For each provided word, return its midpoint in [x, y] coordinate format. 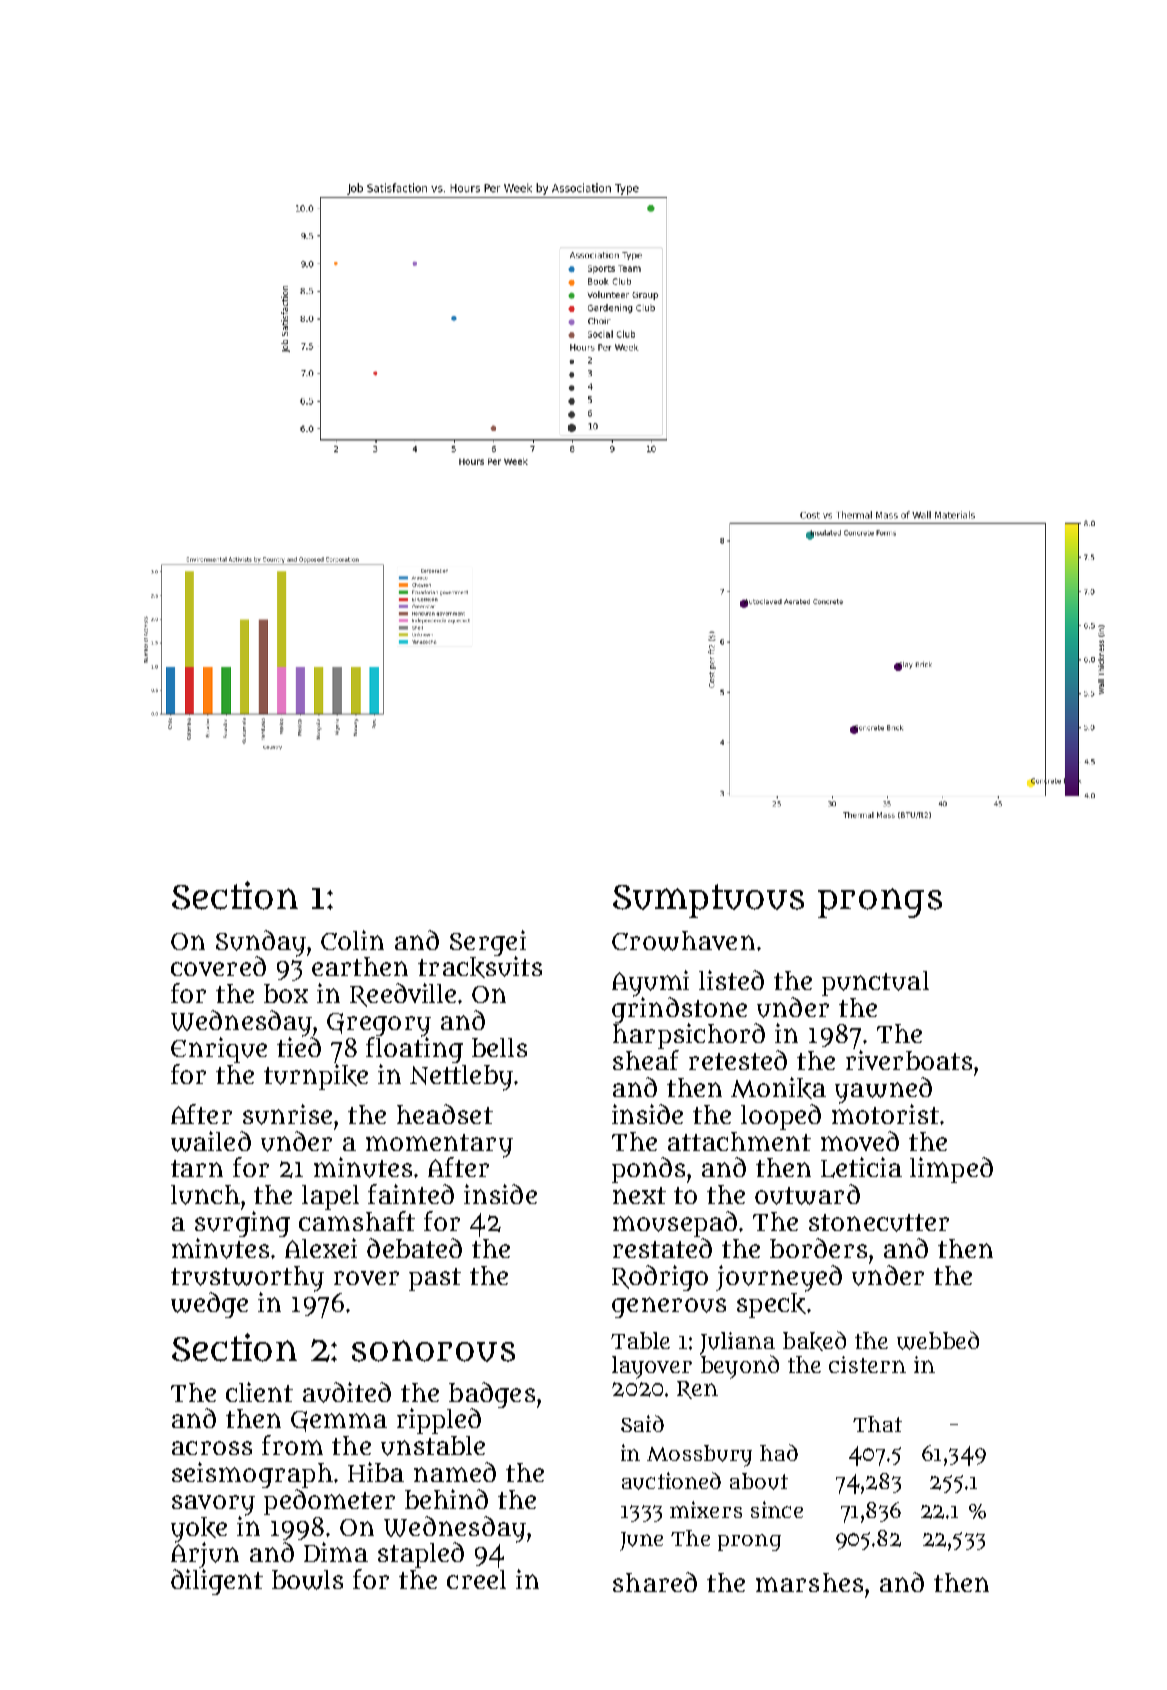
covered [218, 966]
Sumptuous [708, 901]
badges [492, 1395]
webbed [938, 1340]
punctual [875, 983]
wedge [209, 1305]
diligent [217, 1582]
